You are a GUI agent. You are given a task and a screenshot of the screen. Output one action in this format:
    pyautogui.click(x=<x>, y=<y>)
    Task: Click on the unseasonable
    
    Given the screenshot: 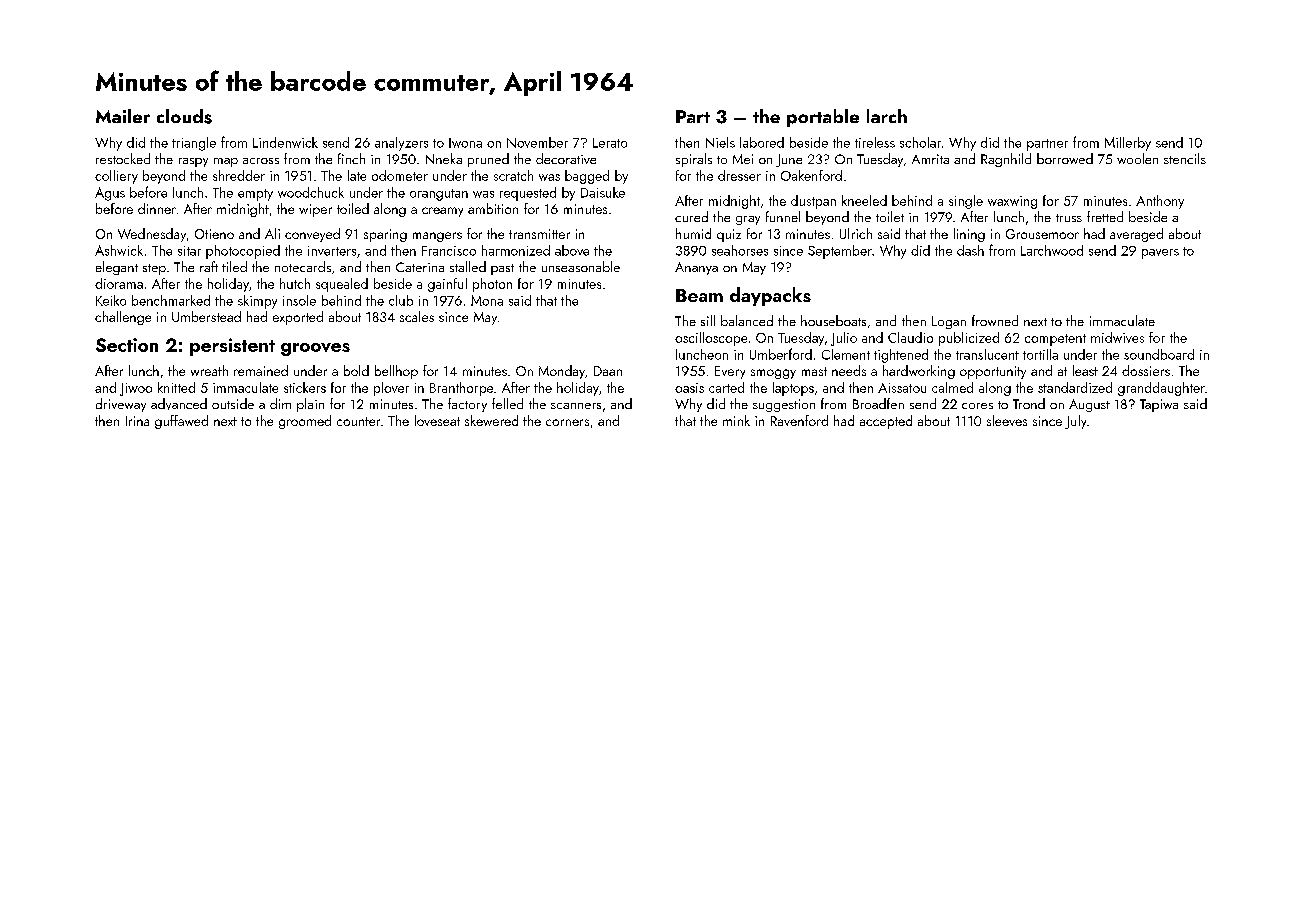 What is the action you would take?
    pyautogui.click(x=581, y=266)
